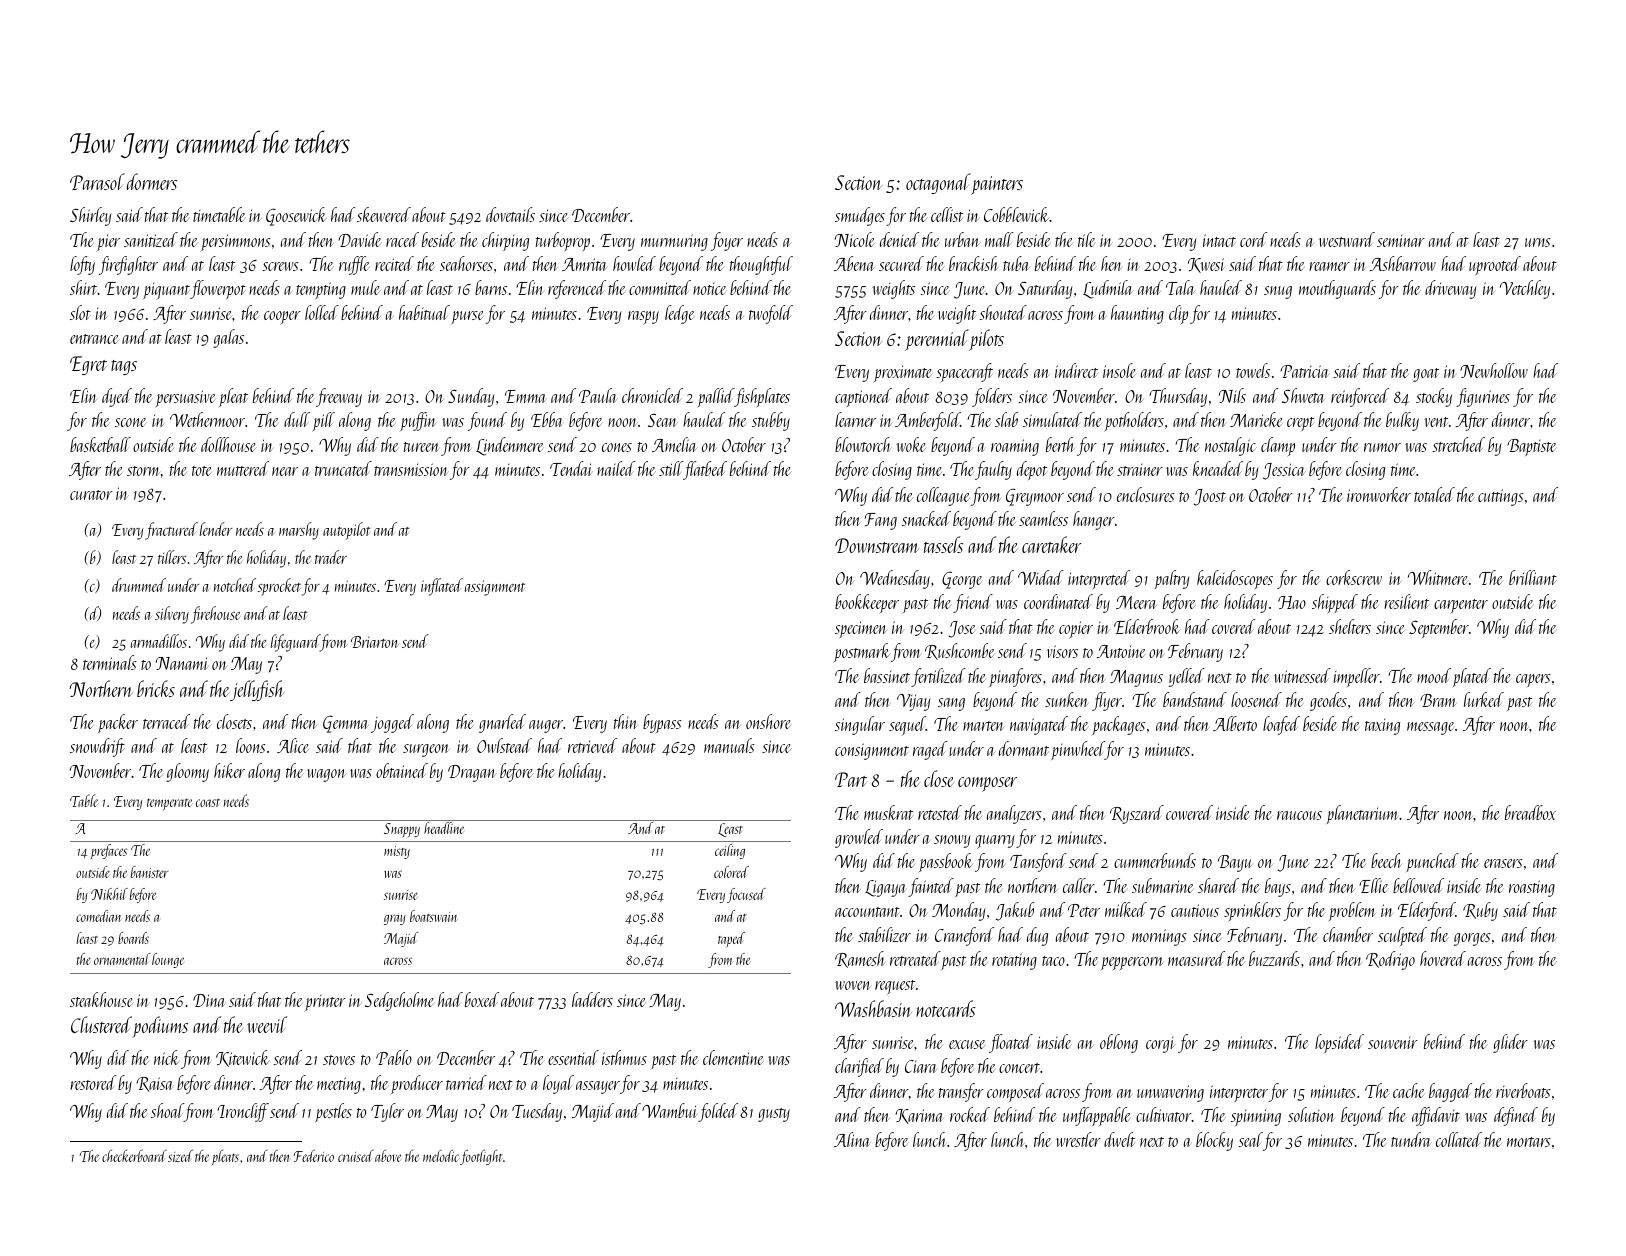 This document has width=1626, height=1256. Describe the element at coordinates (134, 1156) in the document. I see `checkerboard` at that location.
